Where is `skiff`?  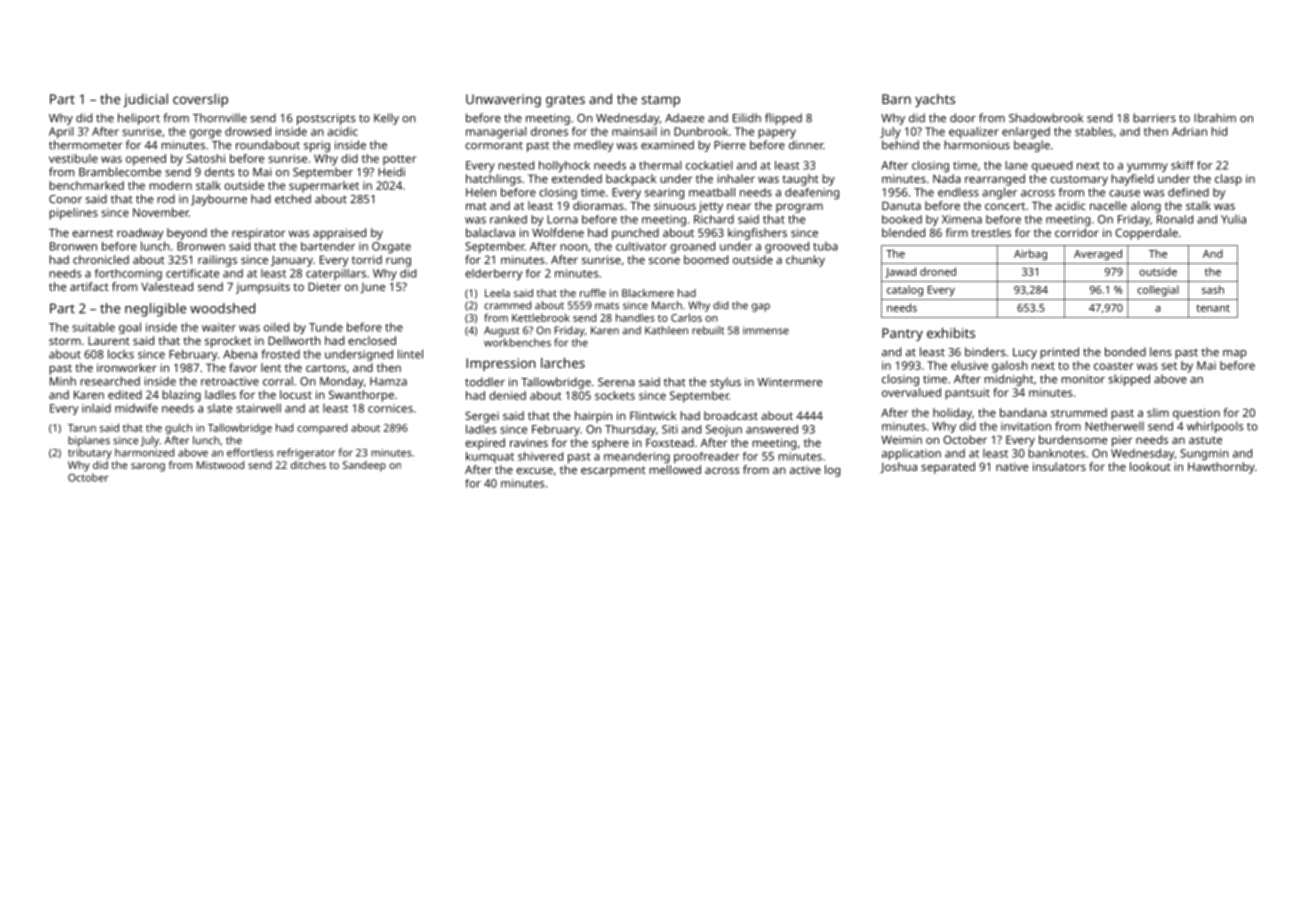
skiff is located at coordinates (1182, 165).
